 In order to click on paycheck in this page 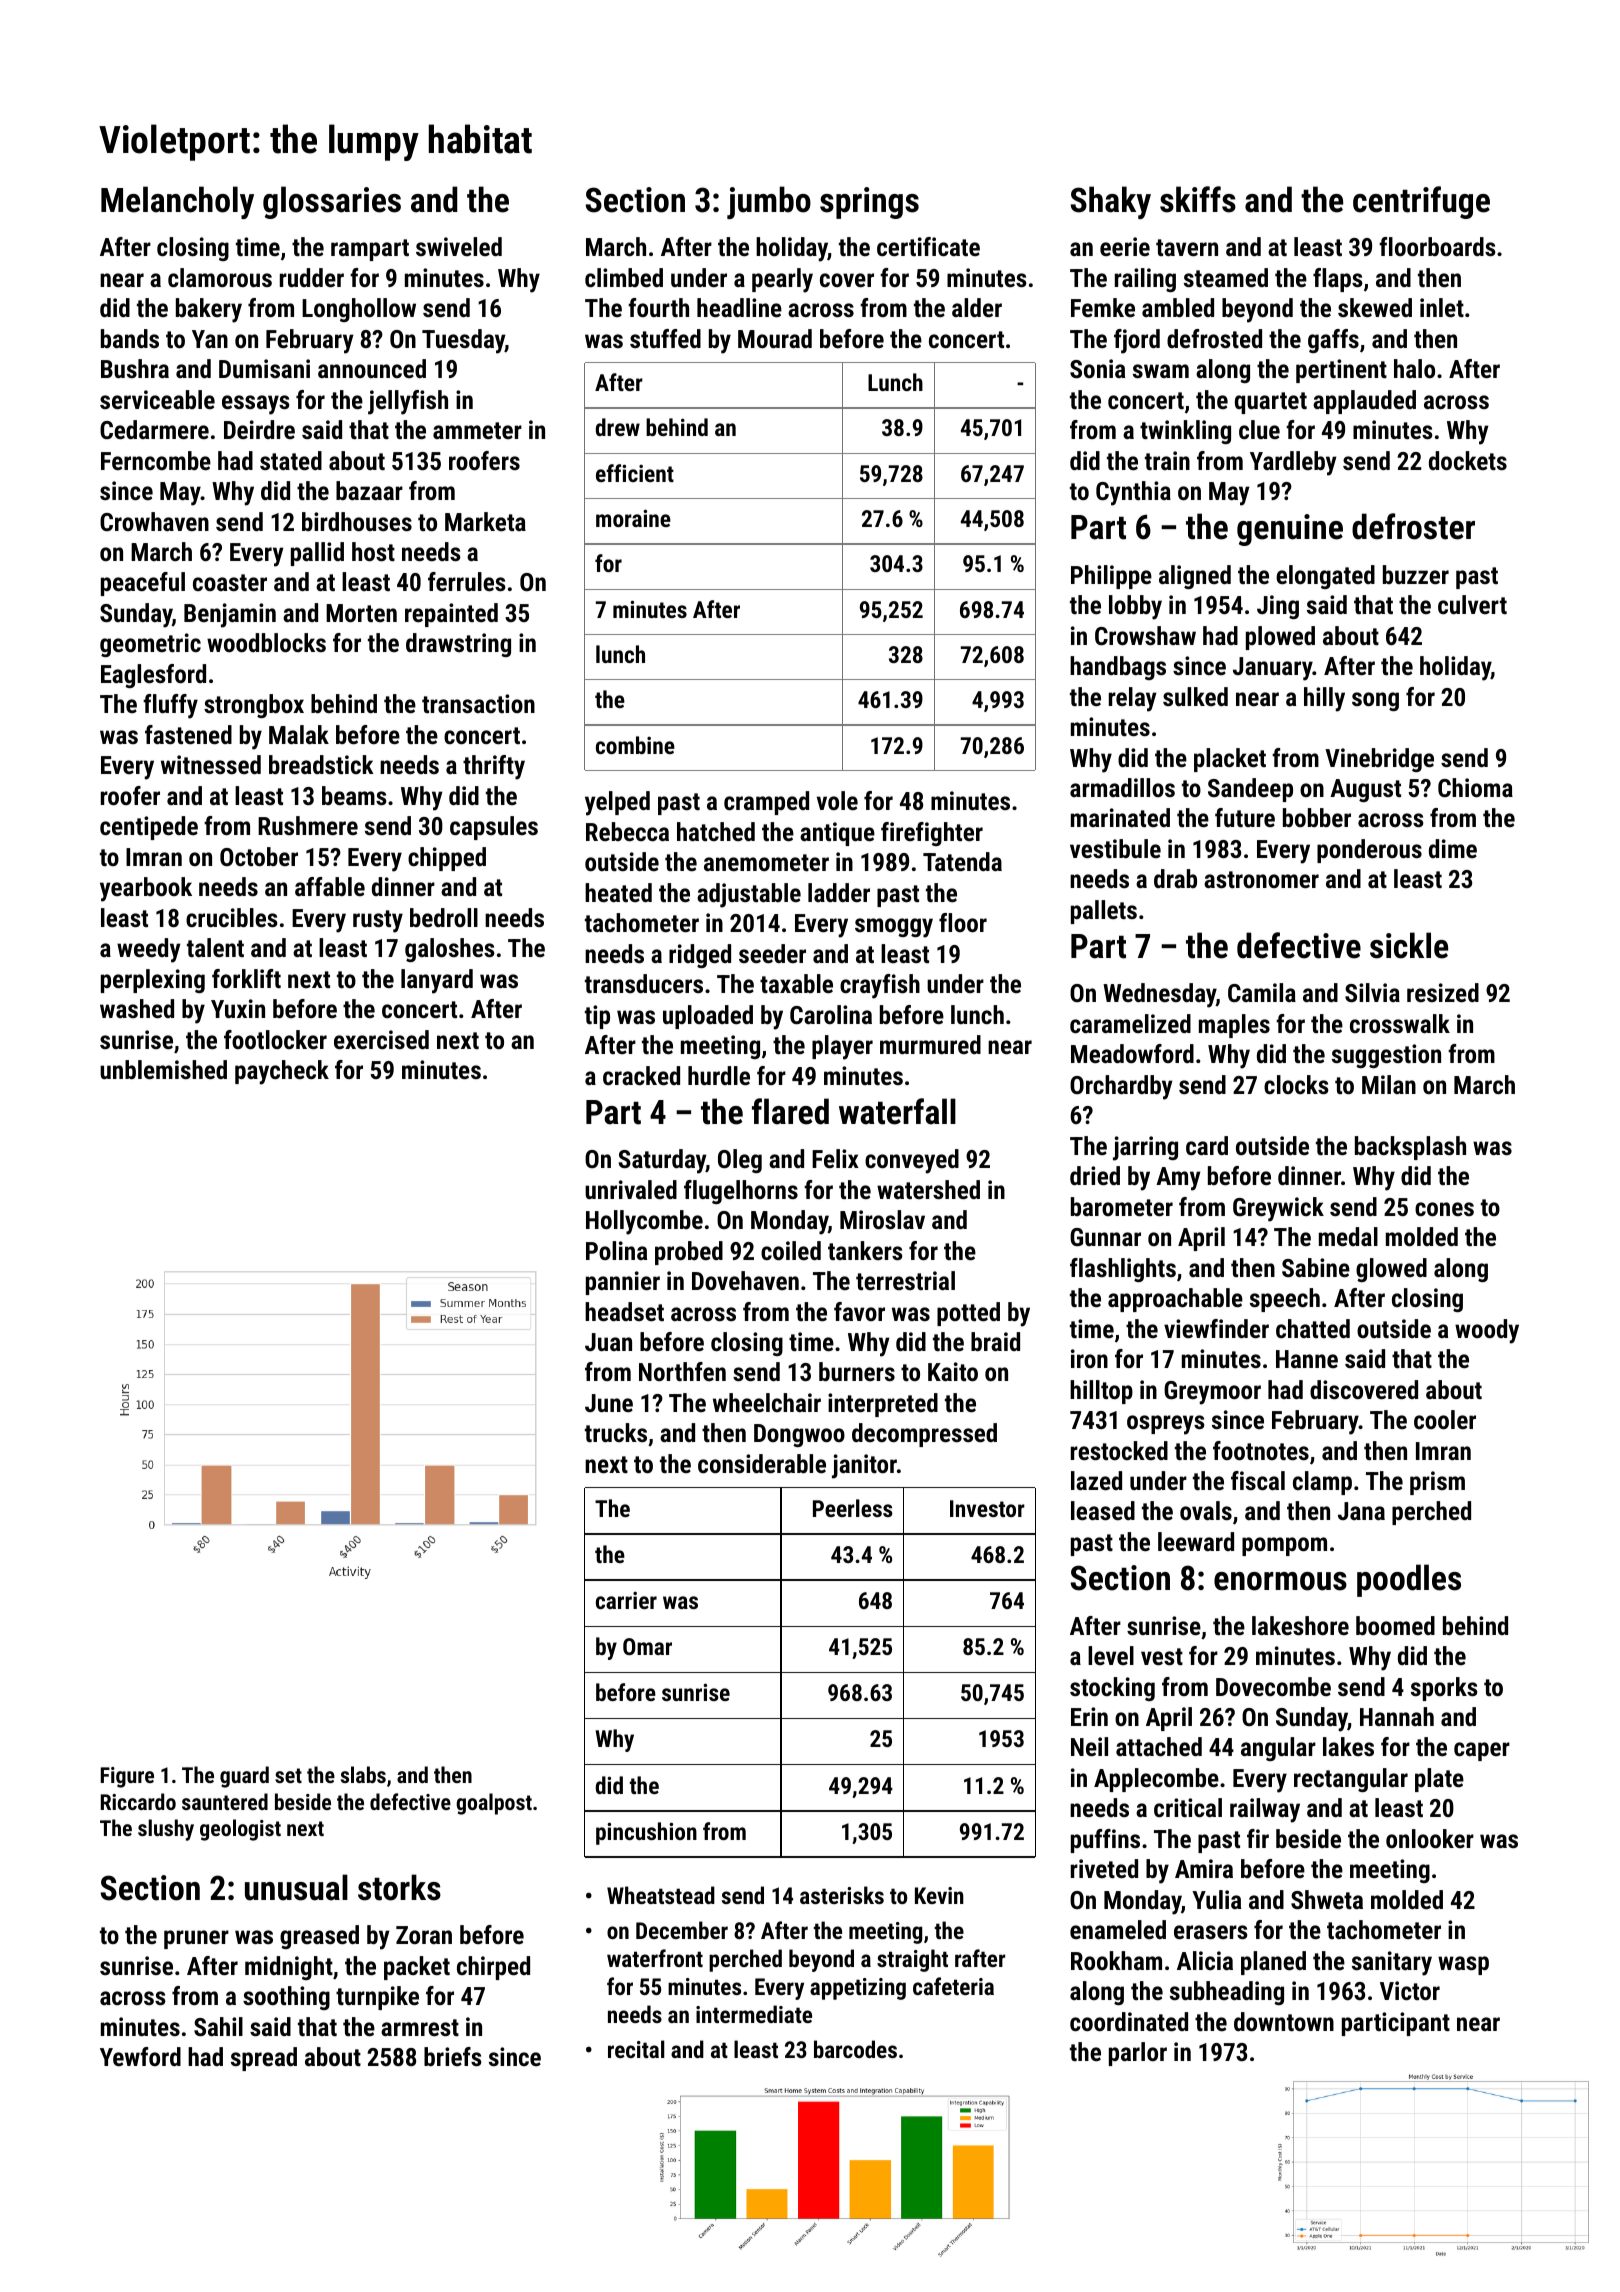, I will do `click(282, 1072)`.
